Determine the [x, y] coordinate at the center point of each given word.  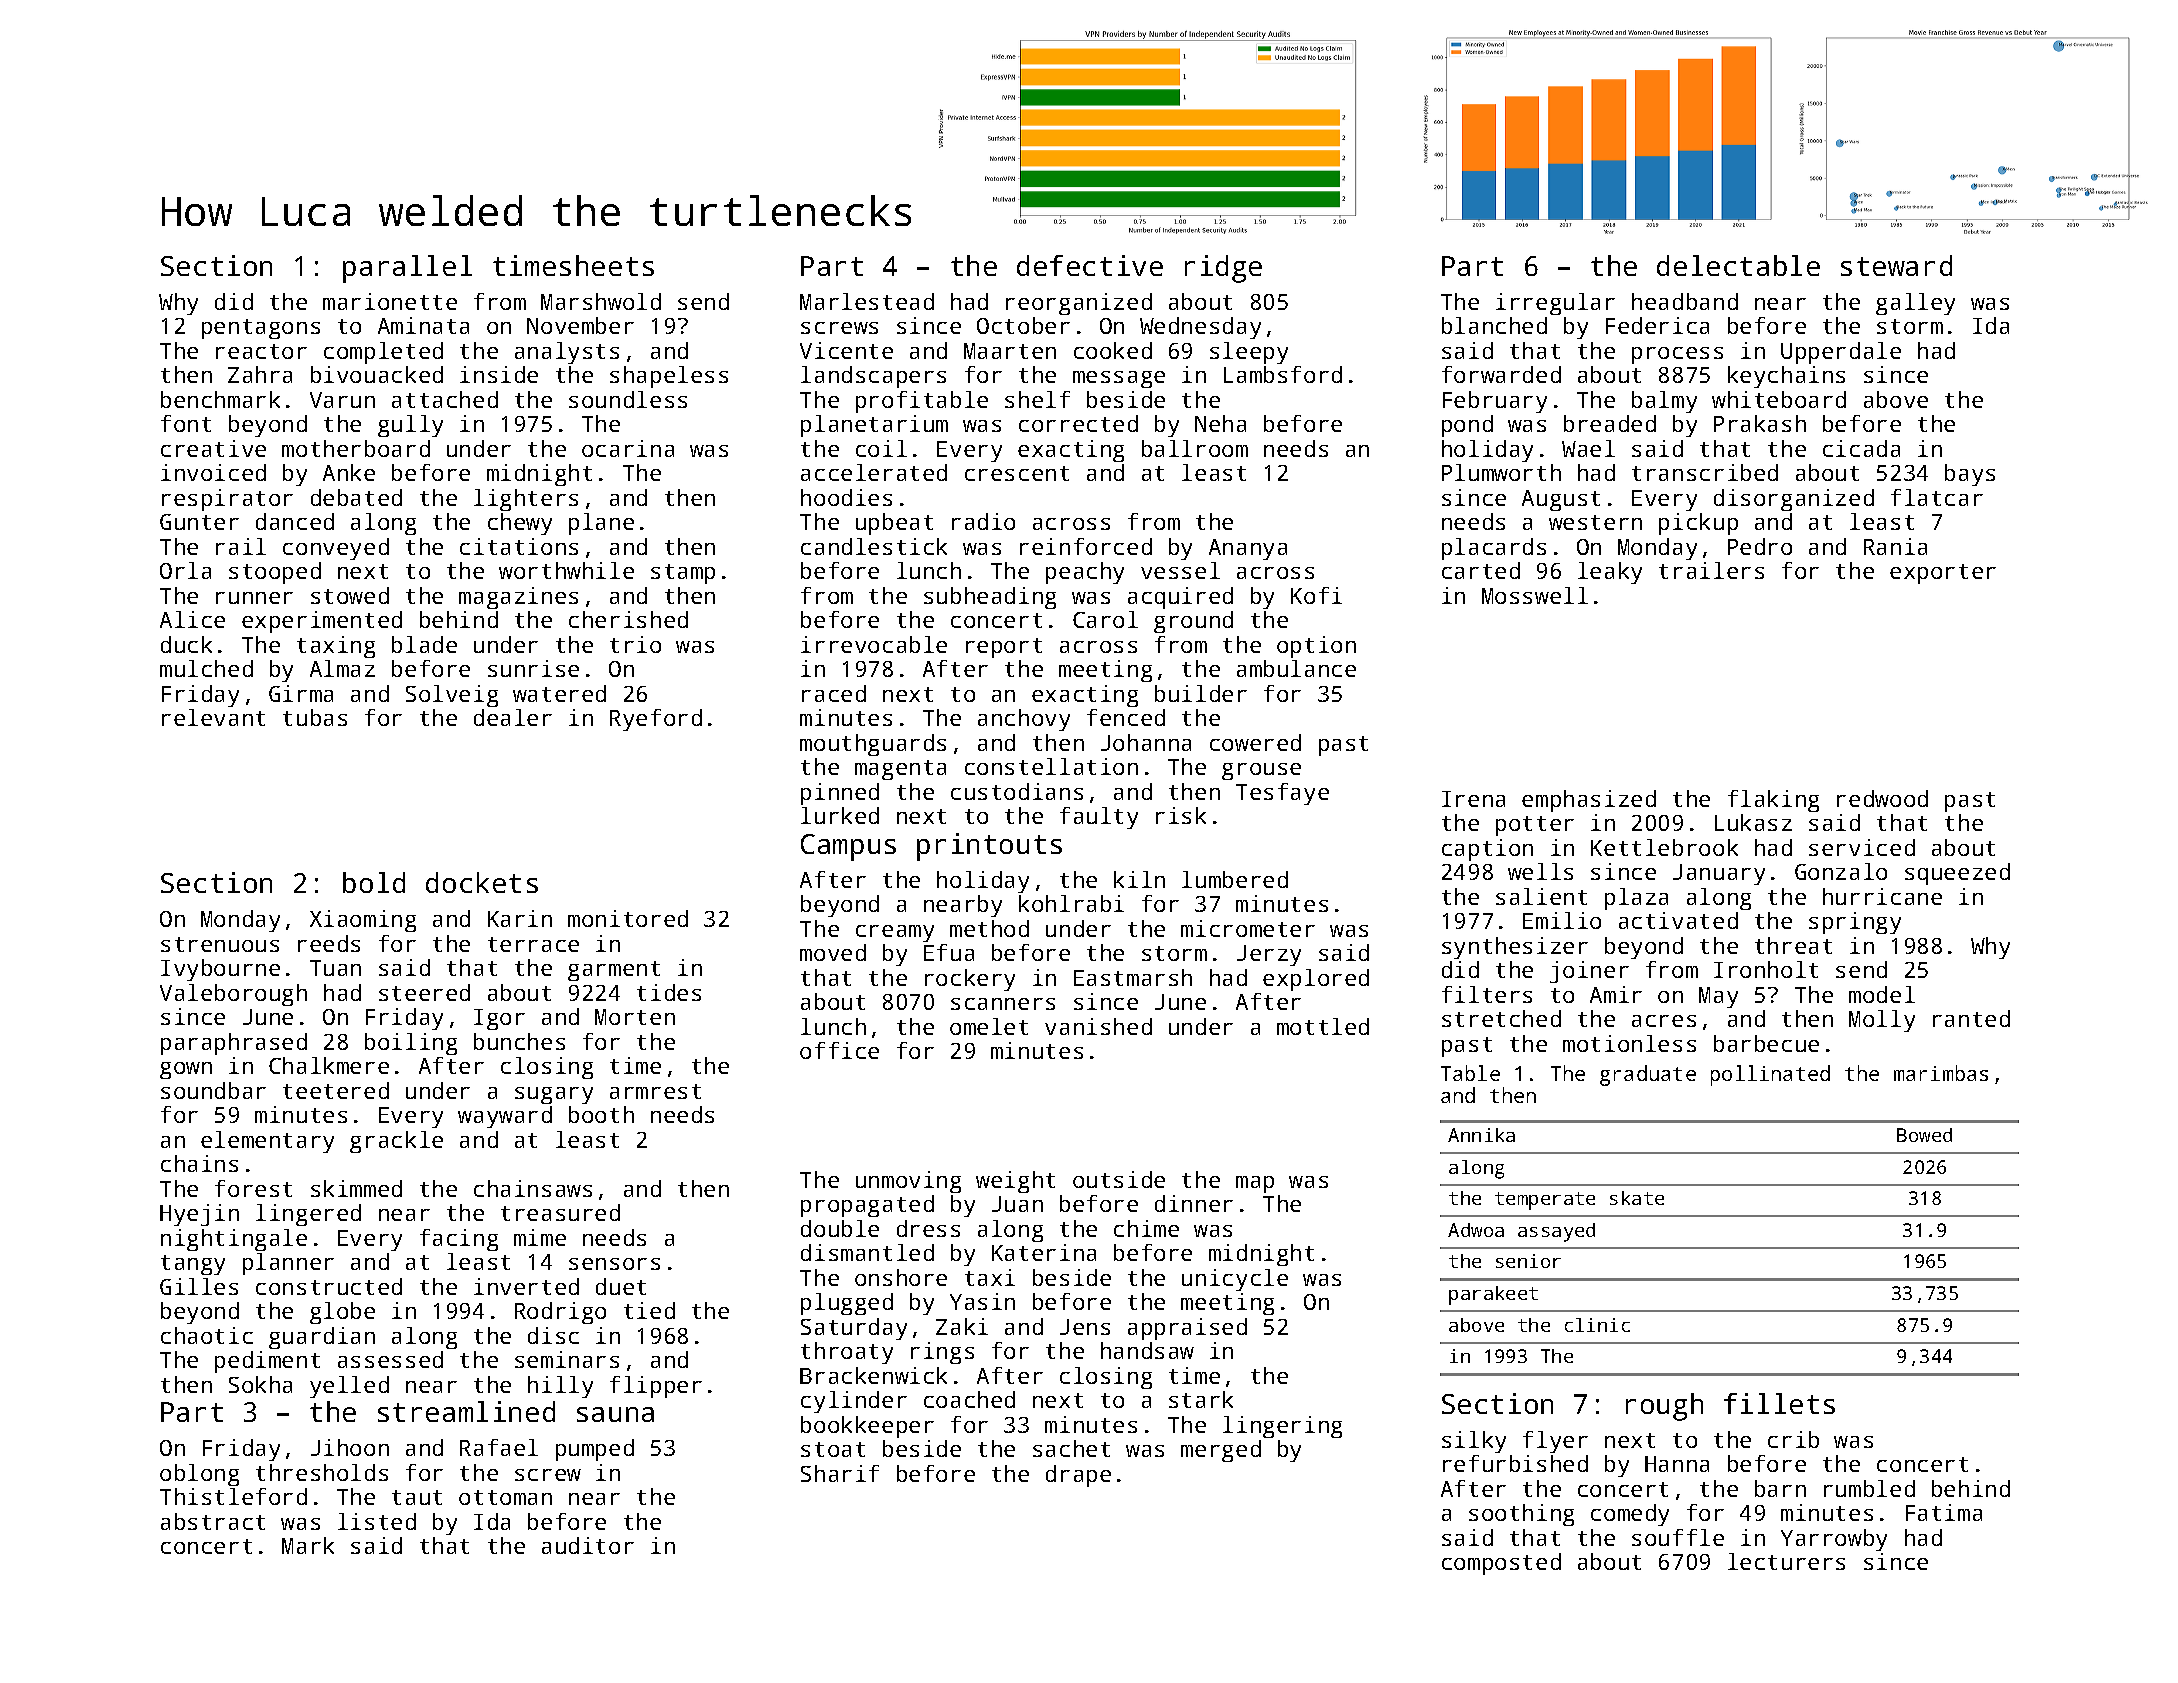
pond [1467, 426]
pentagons [261, 329]
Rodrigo [560, 1313]
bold [374, 882]
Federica [1657, 325]
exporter [1943, 574]
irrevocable [874, 644]
